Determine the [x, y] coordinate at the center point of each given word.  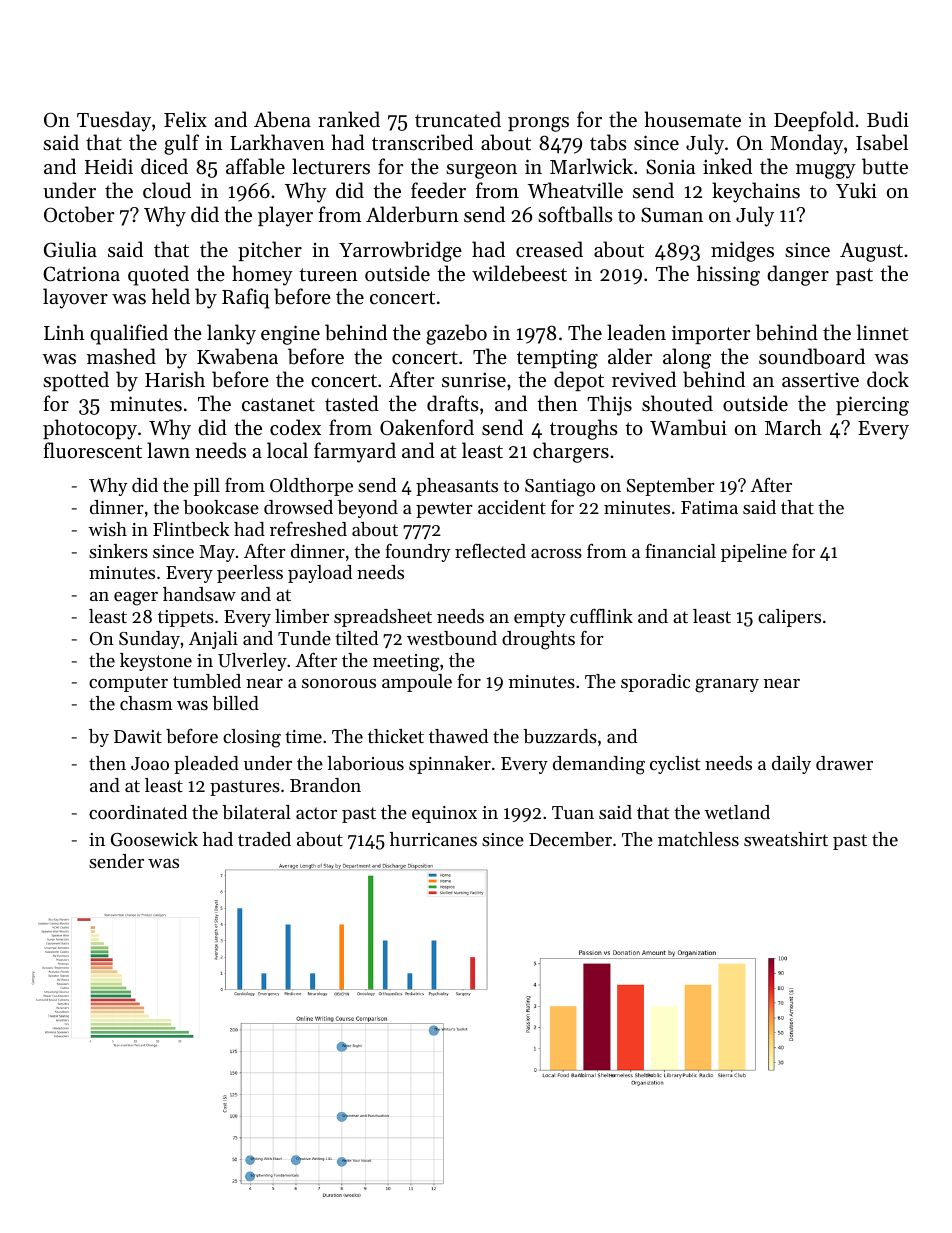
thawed [458, 736]
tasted [352, 403]
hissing [728, 275]
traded [264, 839]
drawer [844, 763]
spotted [76, 381]
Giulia [70, 249]
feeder [438, 190]
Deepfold [814, 121]
